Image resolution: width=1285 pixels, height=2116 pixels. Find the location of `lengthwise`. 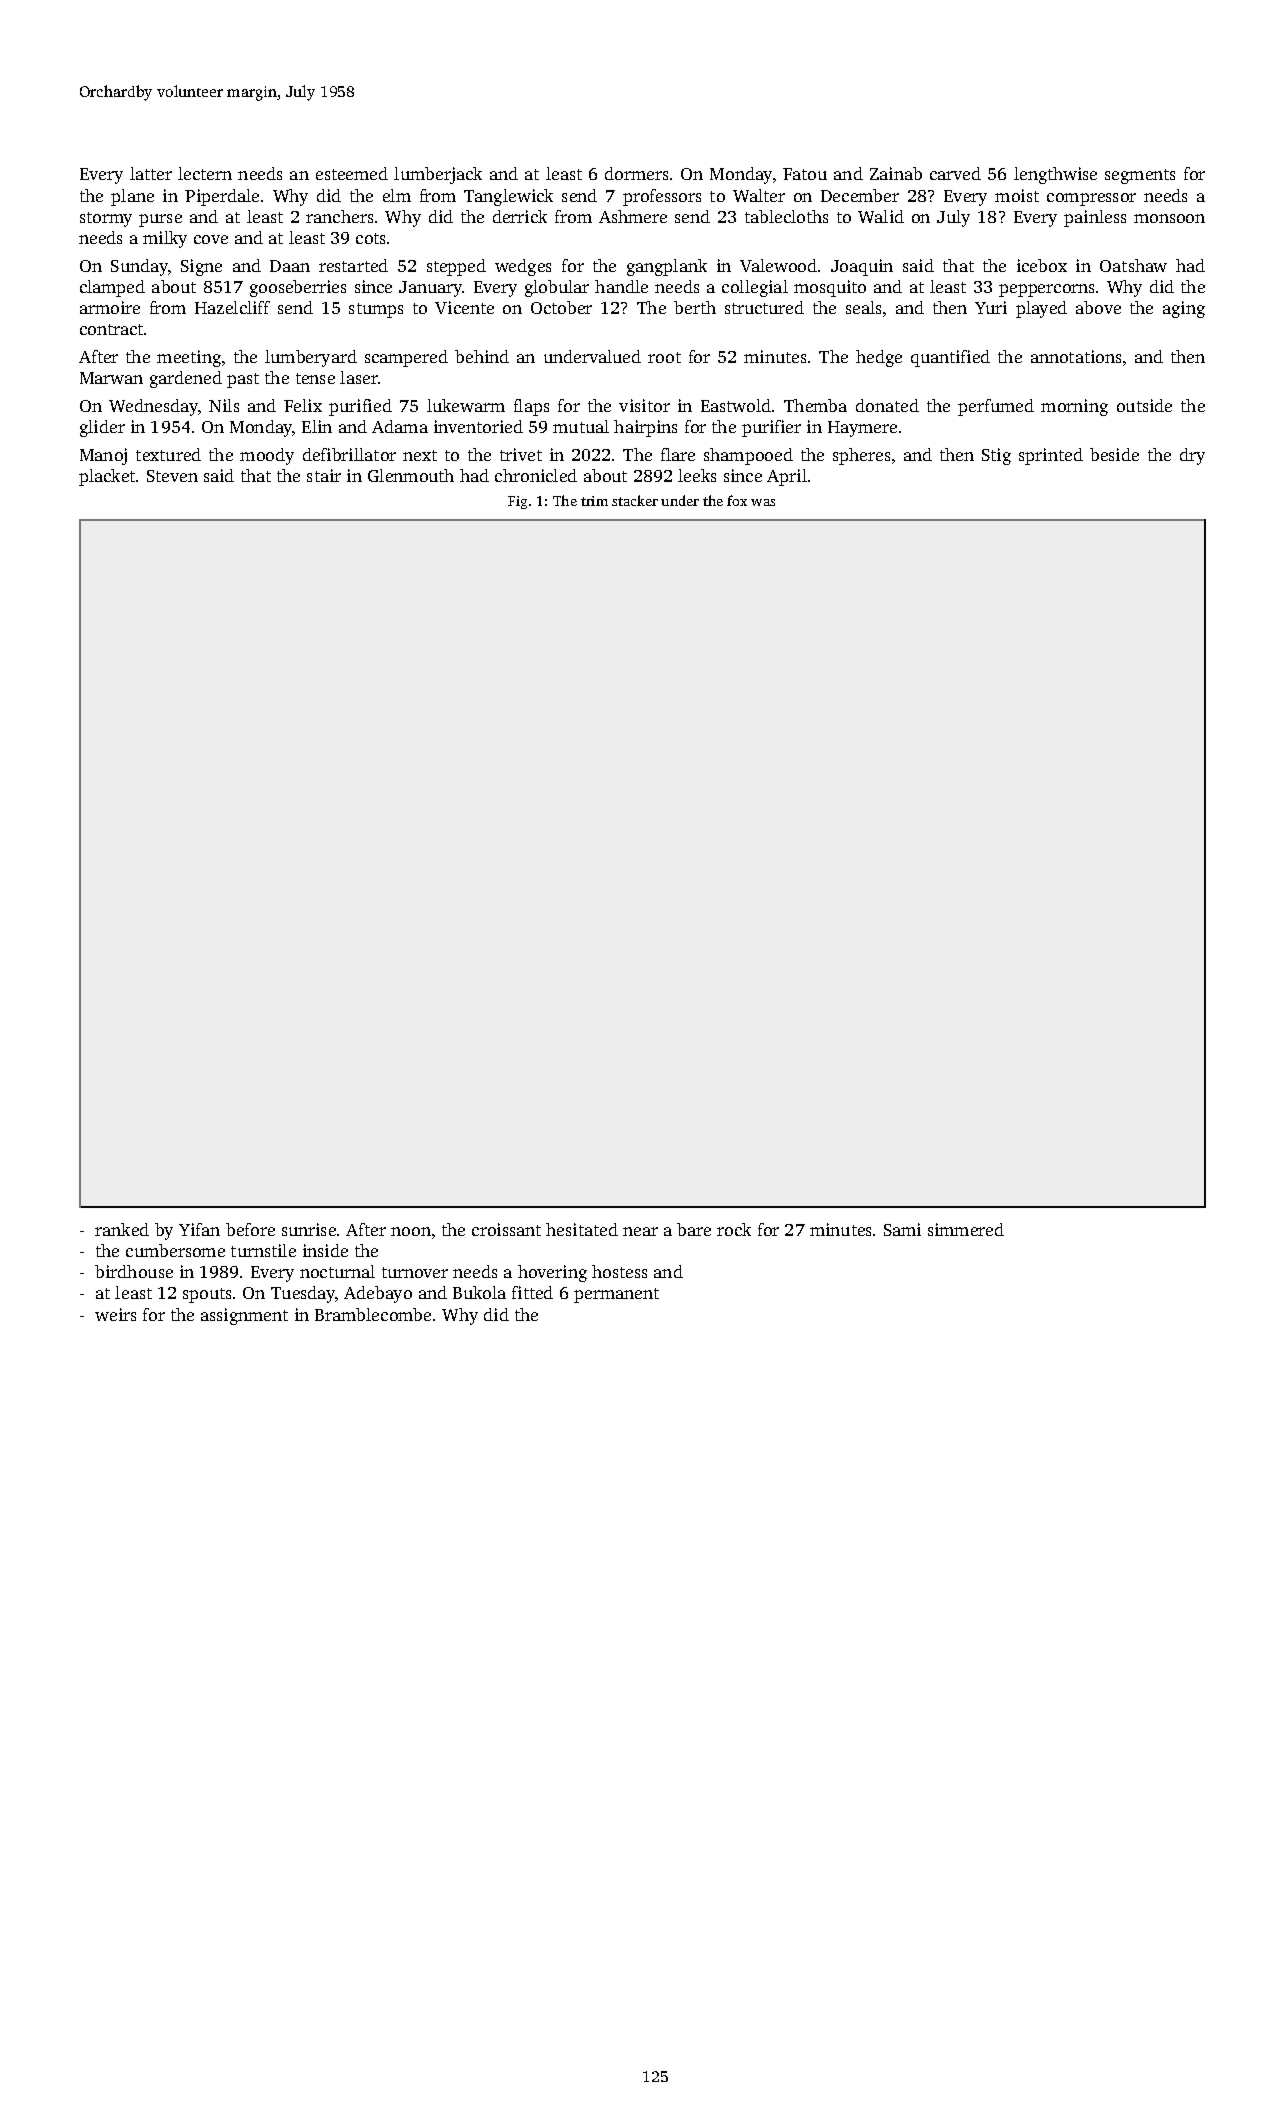

lengthwise is located at coordinates (1055, 175).
